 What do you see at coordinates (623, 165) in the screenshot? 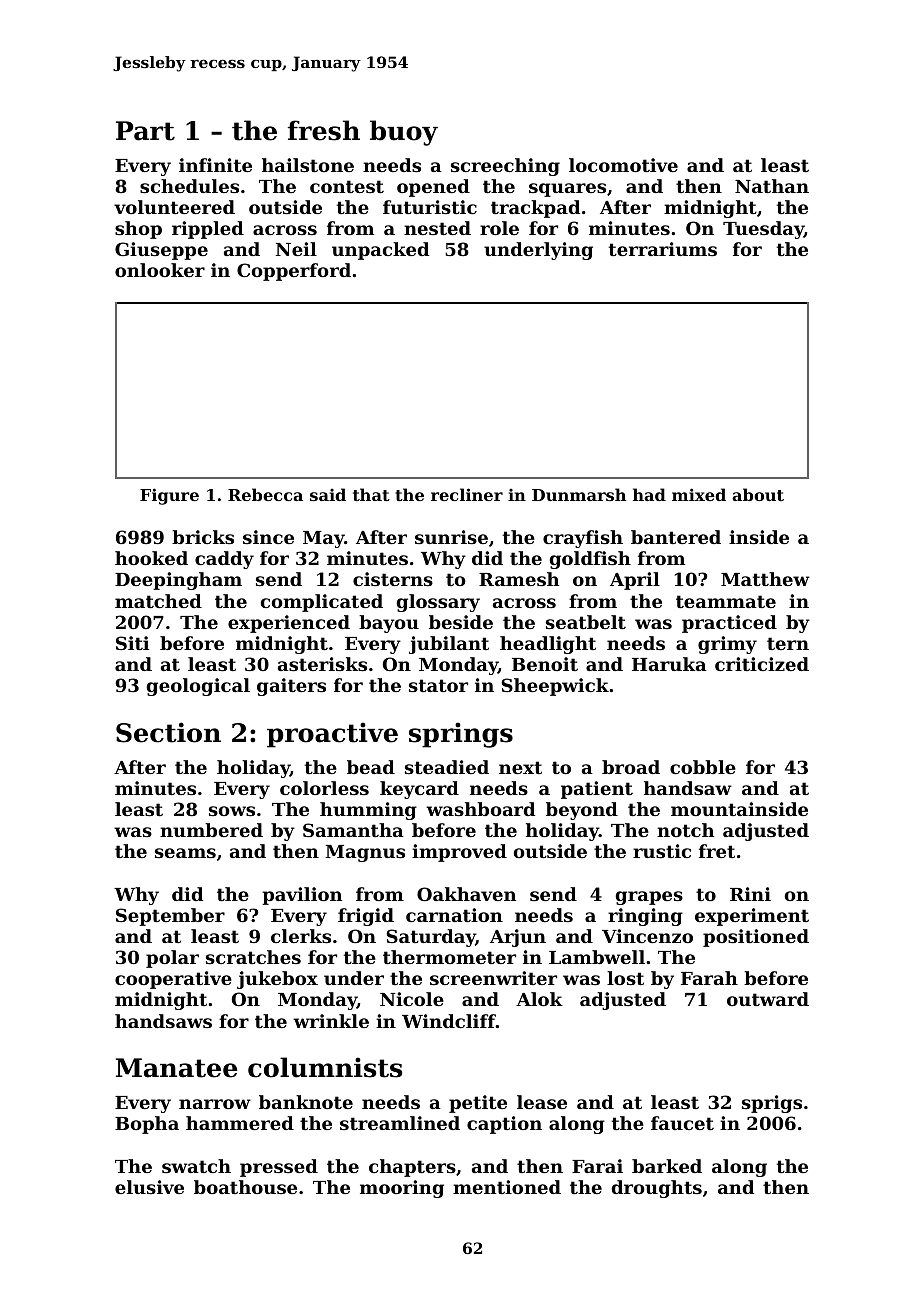
I see `locomotive` at bounding box center [623, 165].
